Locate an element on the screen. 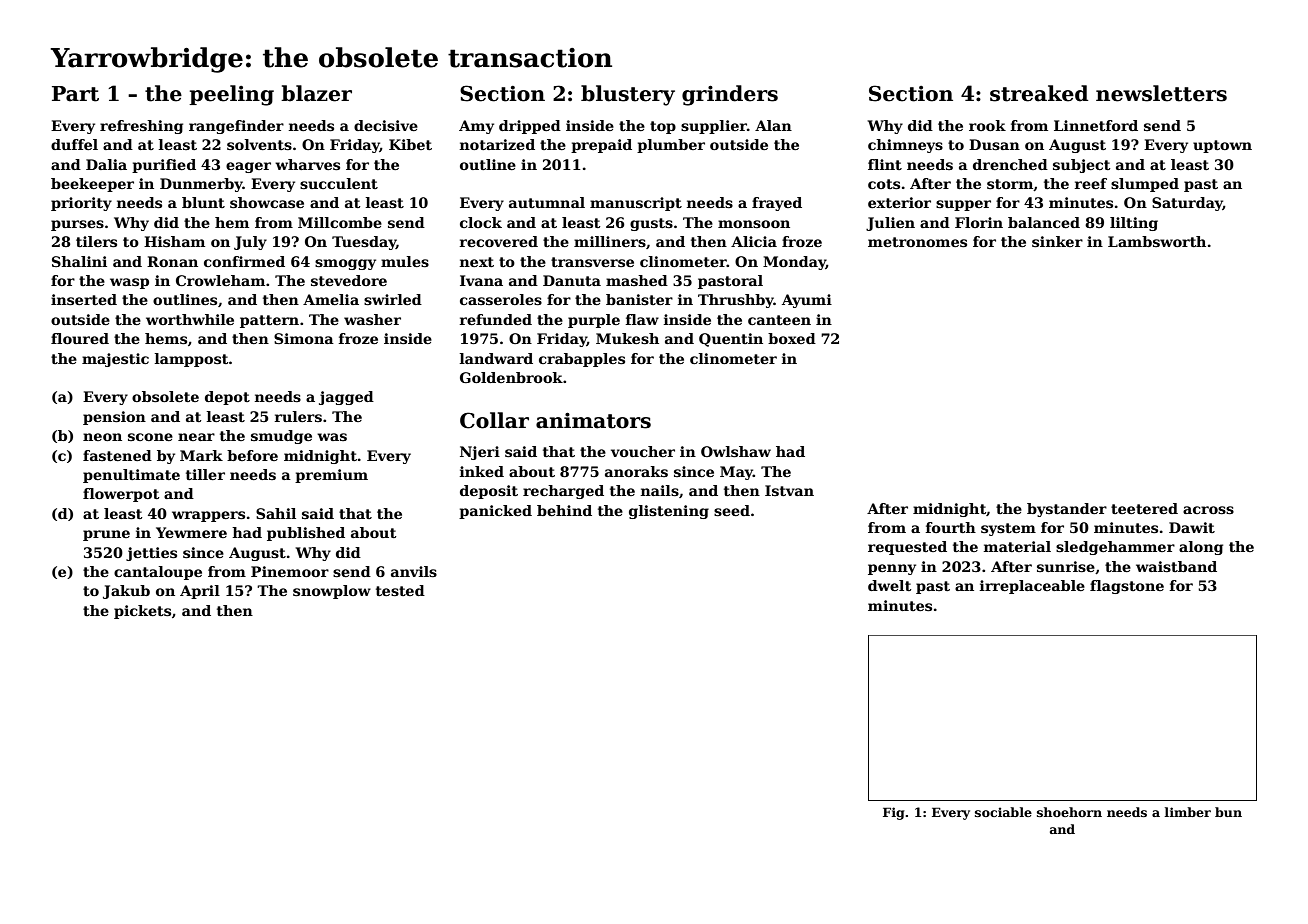  system is located at coordinates (1008, 529).
